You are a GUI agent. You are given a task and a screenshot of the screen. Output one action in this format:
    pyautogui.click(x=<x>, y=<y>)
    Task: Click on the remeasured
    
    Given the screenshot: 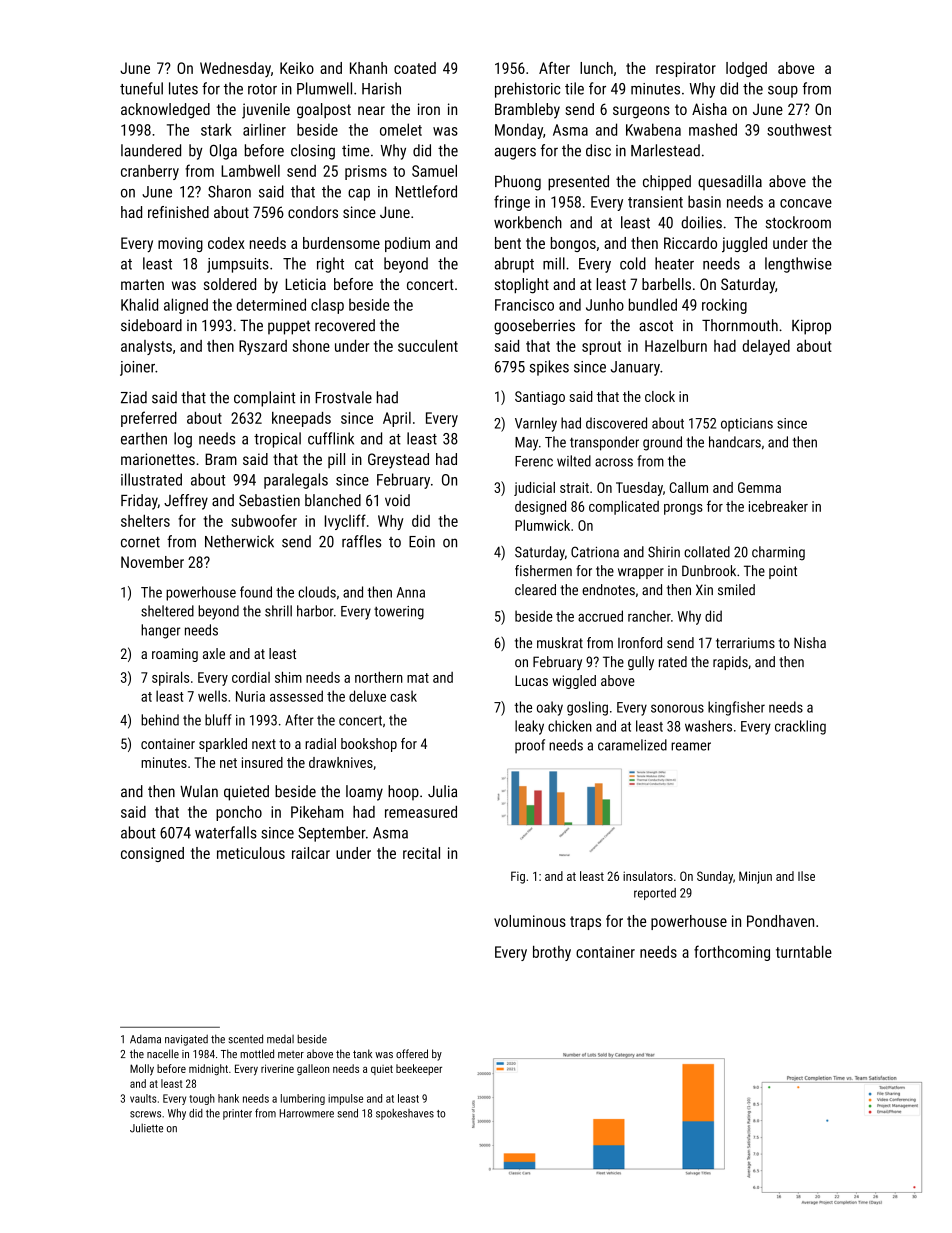 What is the action you would take?
    pyautogui.click(x=421, y=812)
